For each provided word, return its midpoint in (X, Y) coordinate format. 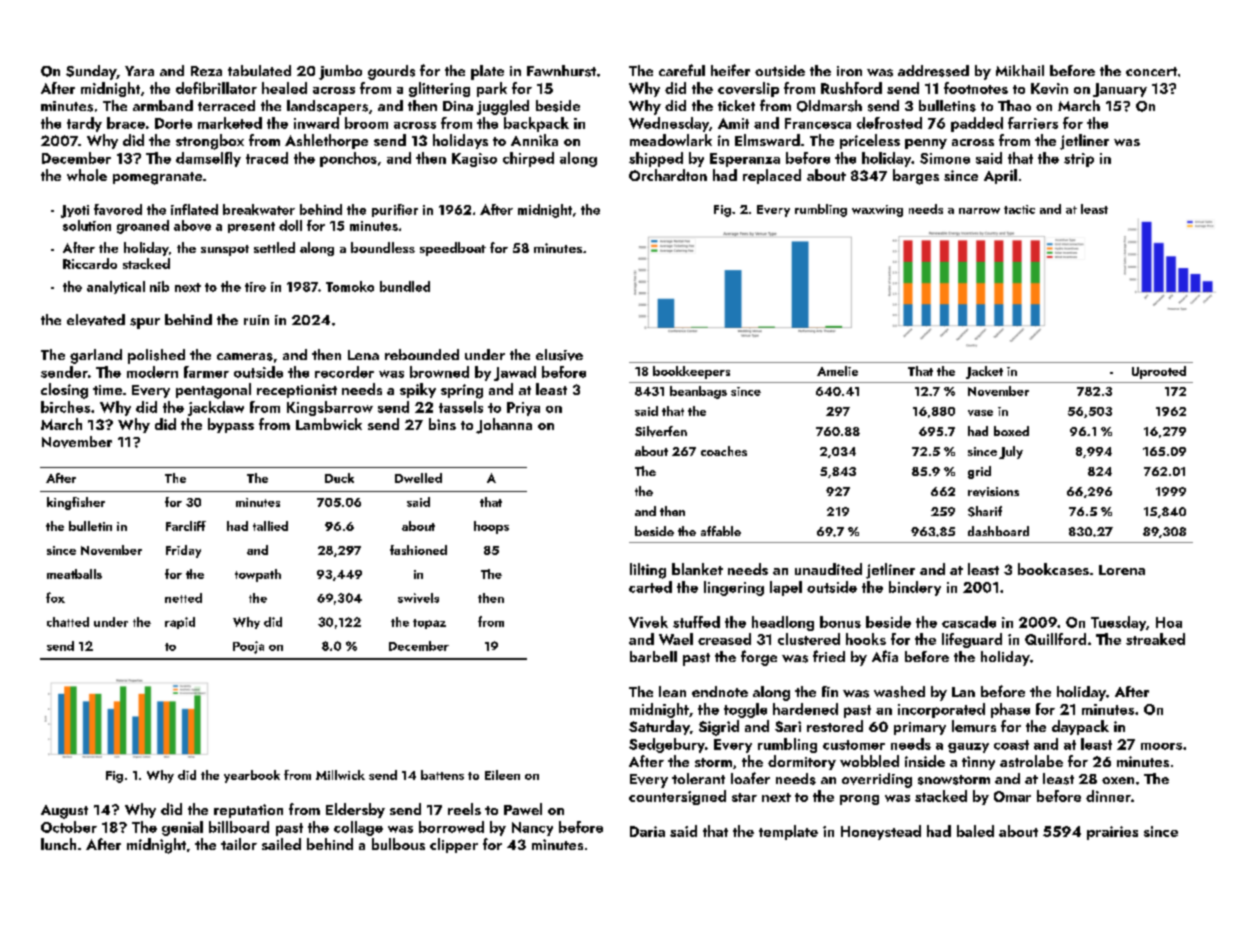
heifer (730, 70)
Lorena (1122, 570)
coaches (724, 451)
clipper (454, 845)
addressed (933, 71)
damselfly (208, 159)
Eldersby (355, 810)
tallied (270, 526)
